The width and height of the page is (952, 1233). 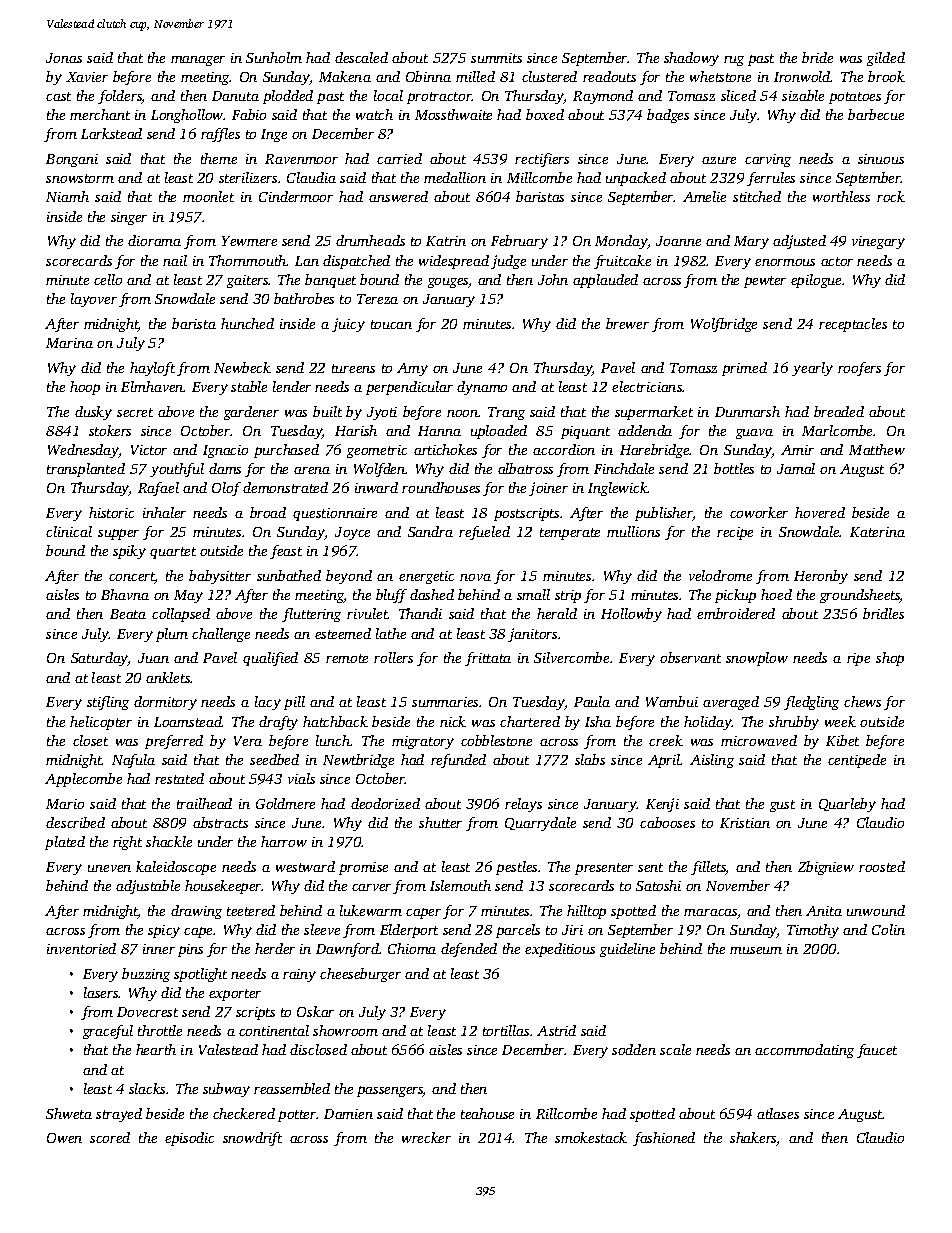 What do you see at coordinates (862, 701) in the page?
I see `chews` at bounding box center [862, 701].
